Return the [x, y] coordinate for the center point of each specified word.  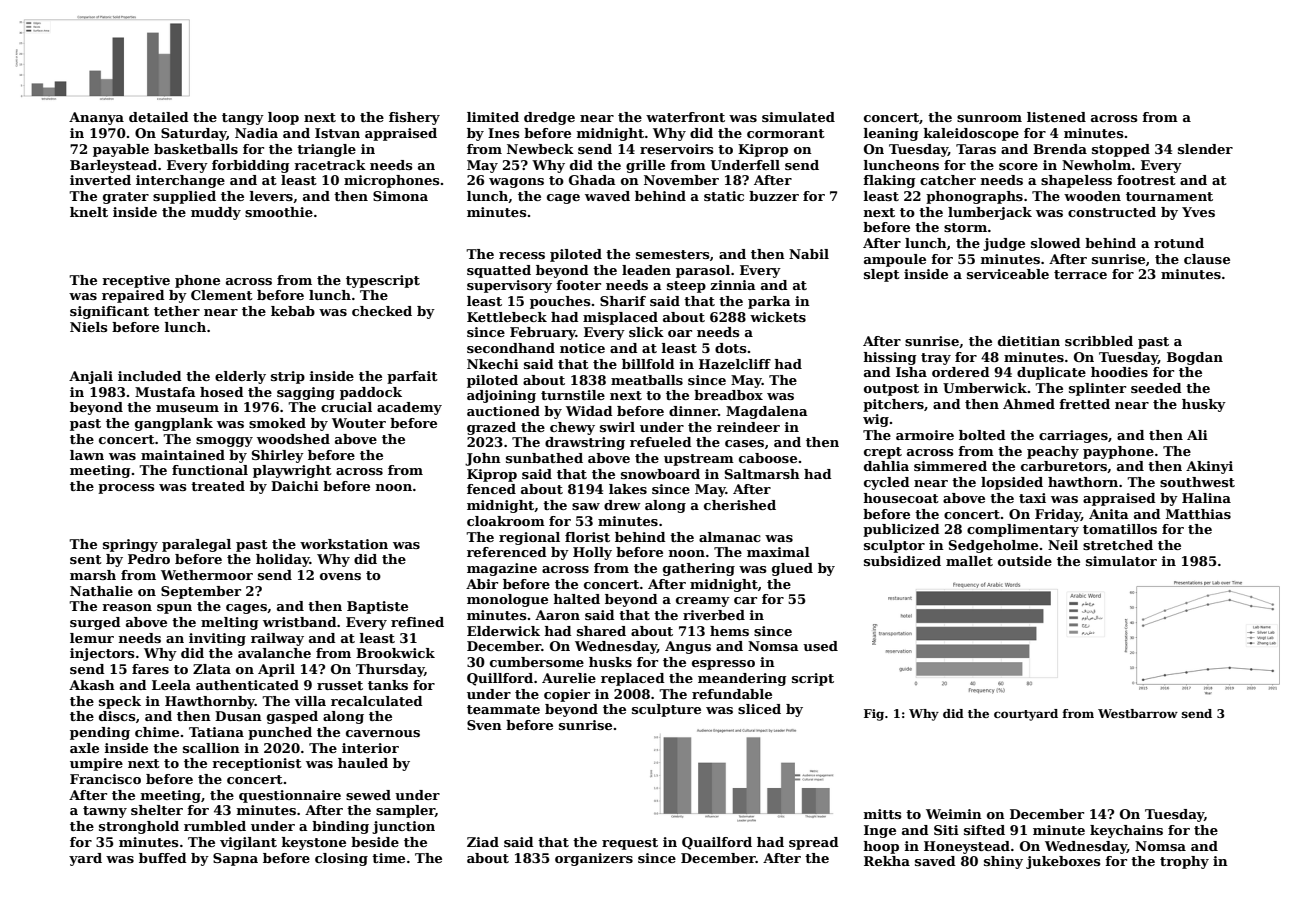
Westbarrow [1138, 713]
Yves [1198, 212]
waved [607, 196]
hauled [363, 763]
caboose [768, 458]
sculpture [666, 710]
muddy [216, 213]
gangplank [174, 424]
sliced [759, 709]
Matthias [1198, 514]
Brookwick [395, 653]
